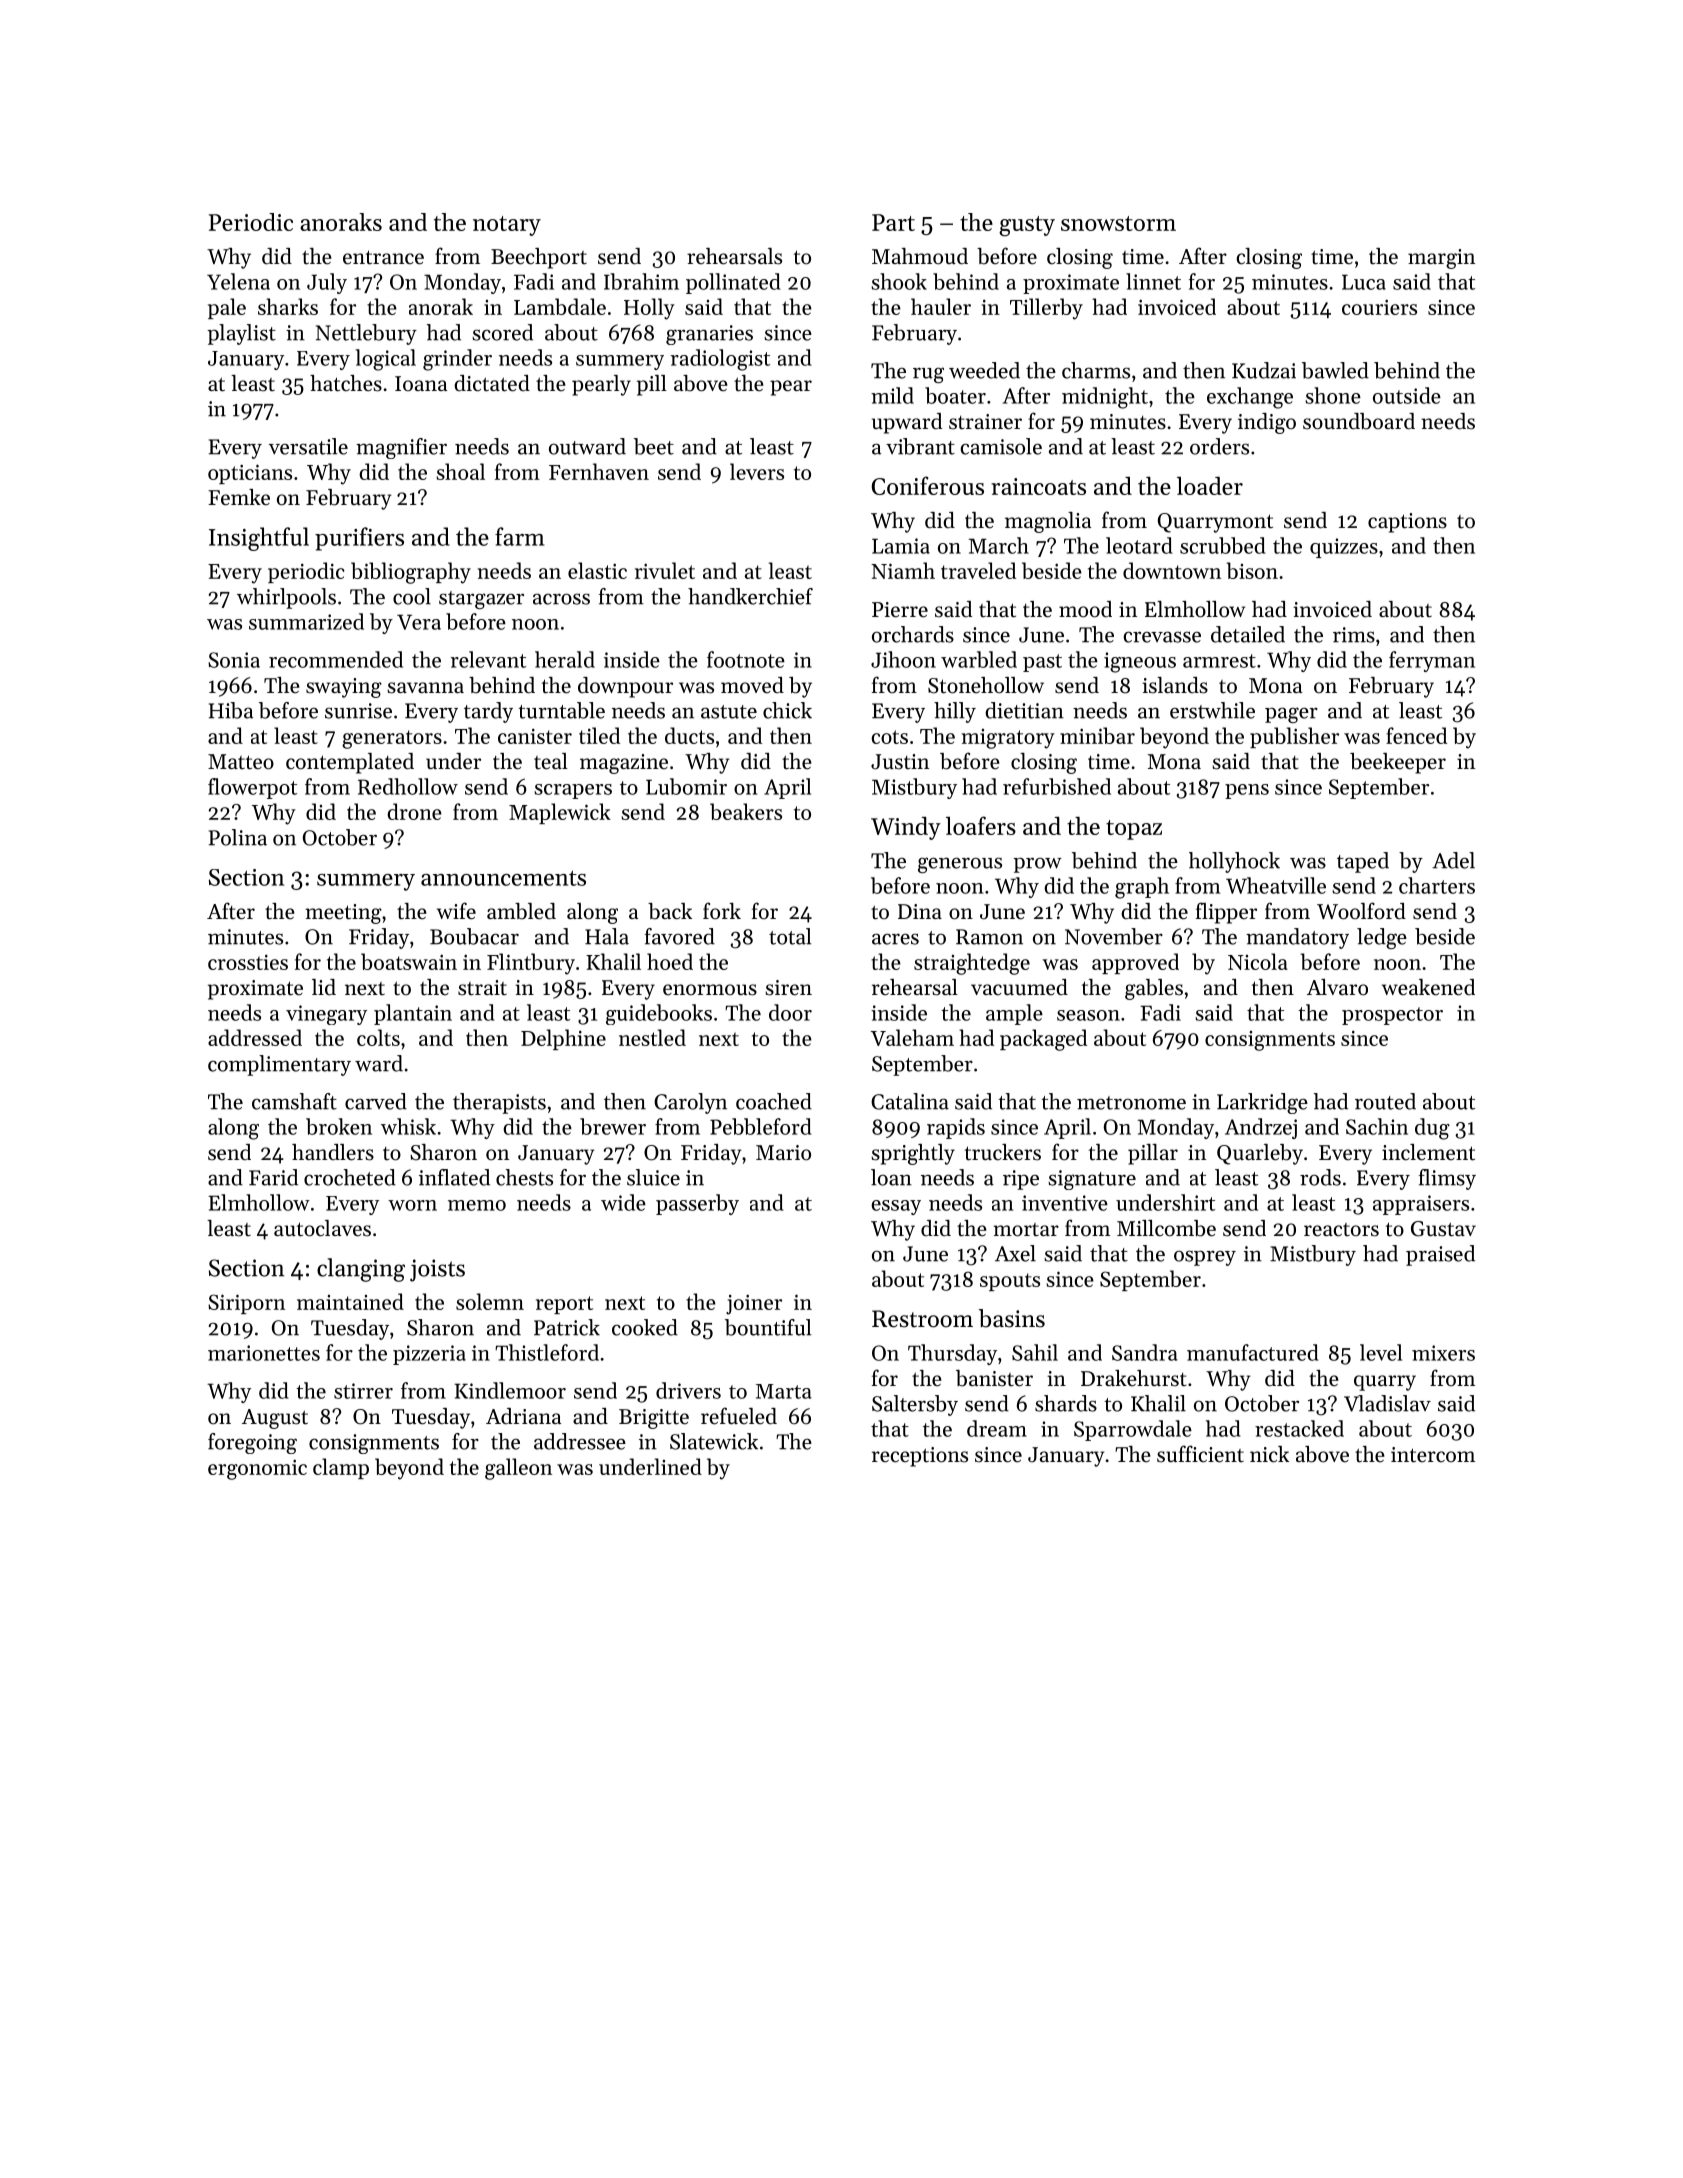 This screenshot has height=2178, width=1683. Describe the element at coordinates (1027, 226) in the screenshot. I see `gusty` at that location.
